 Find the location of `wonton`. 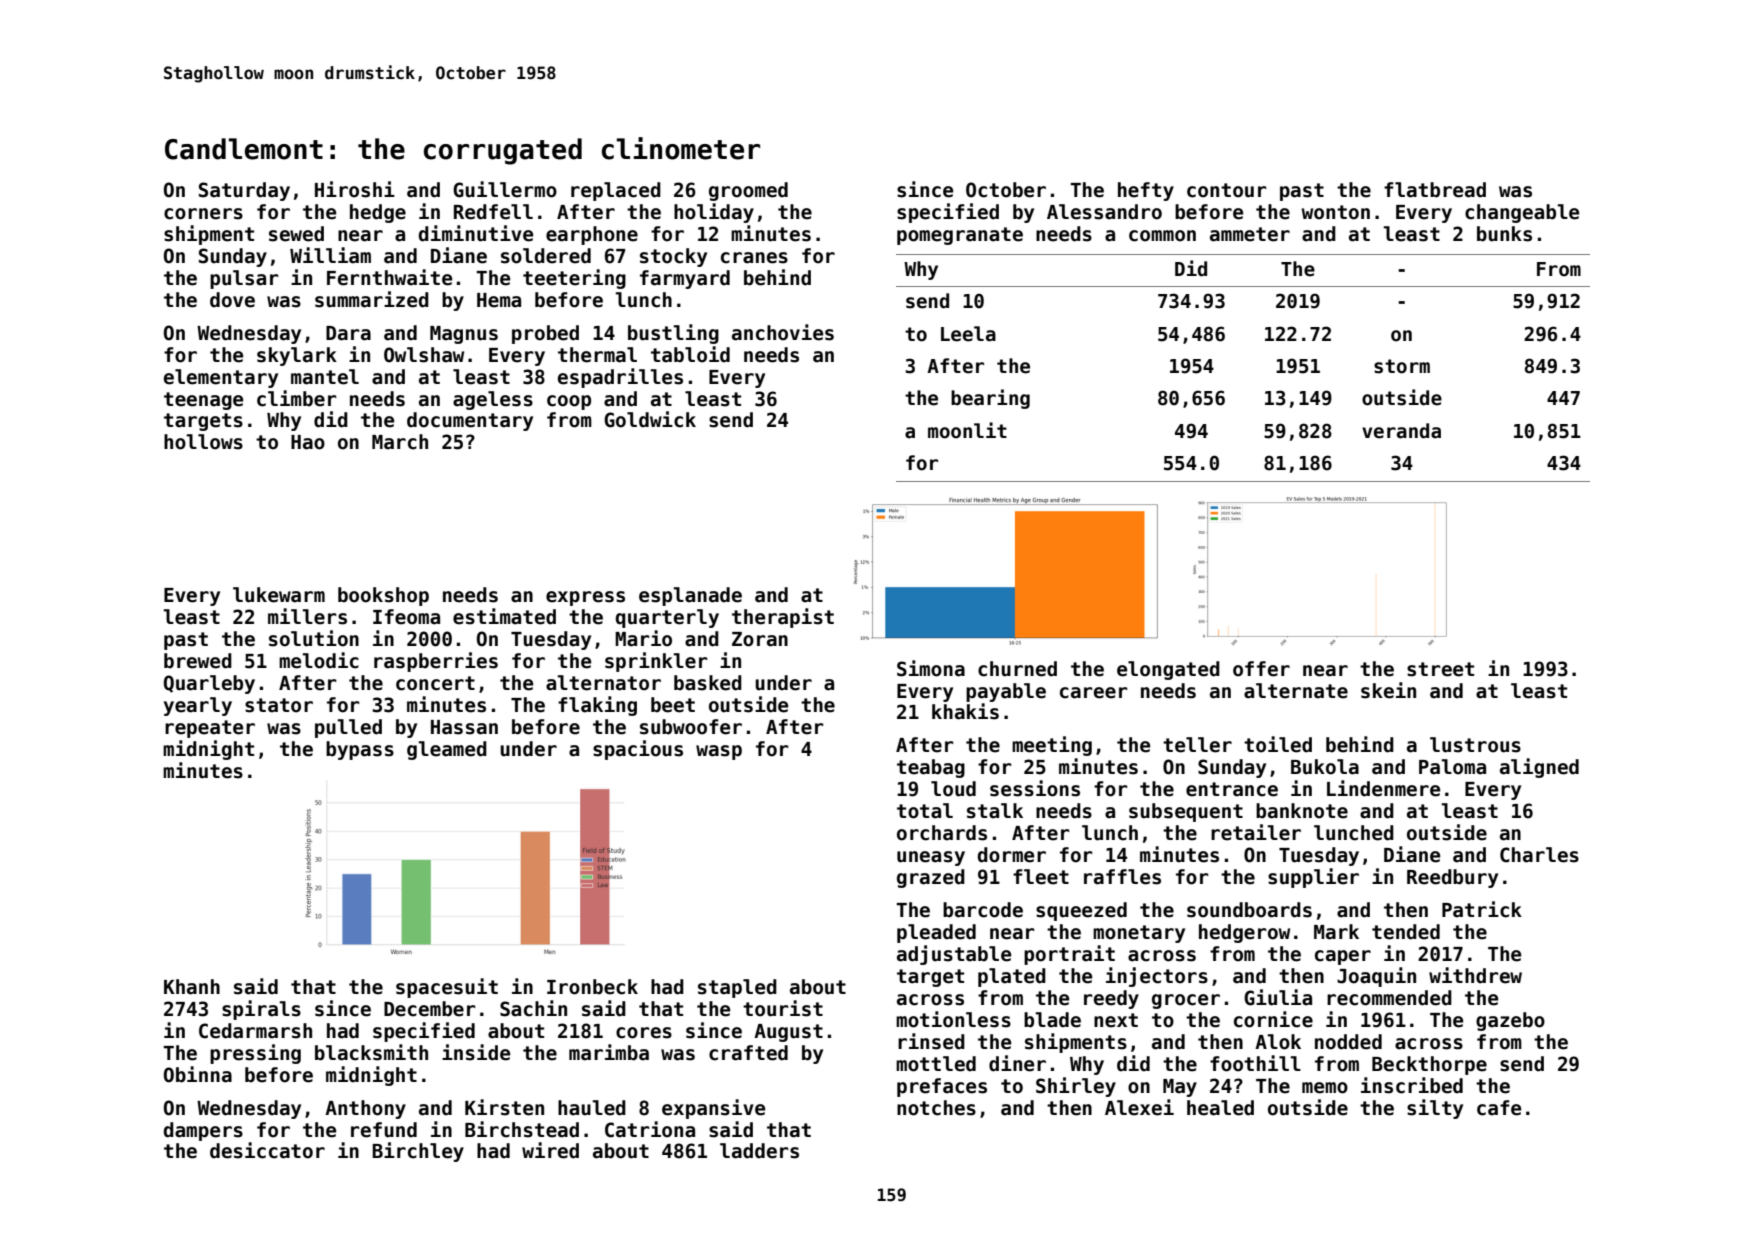

wonton is located at coordinates (1336, 212).
